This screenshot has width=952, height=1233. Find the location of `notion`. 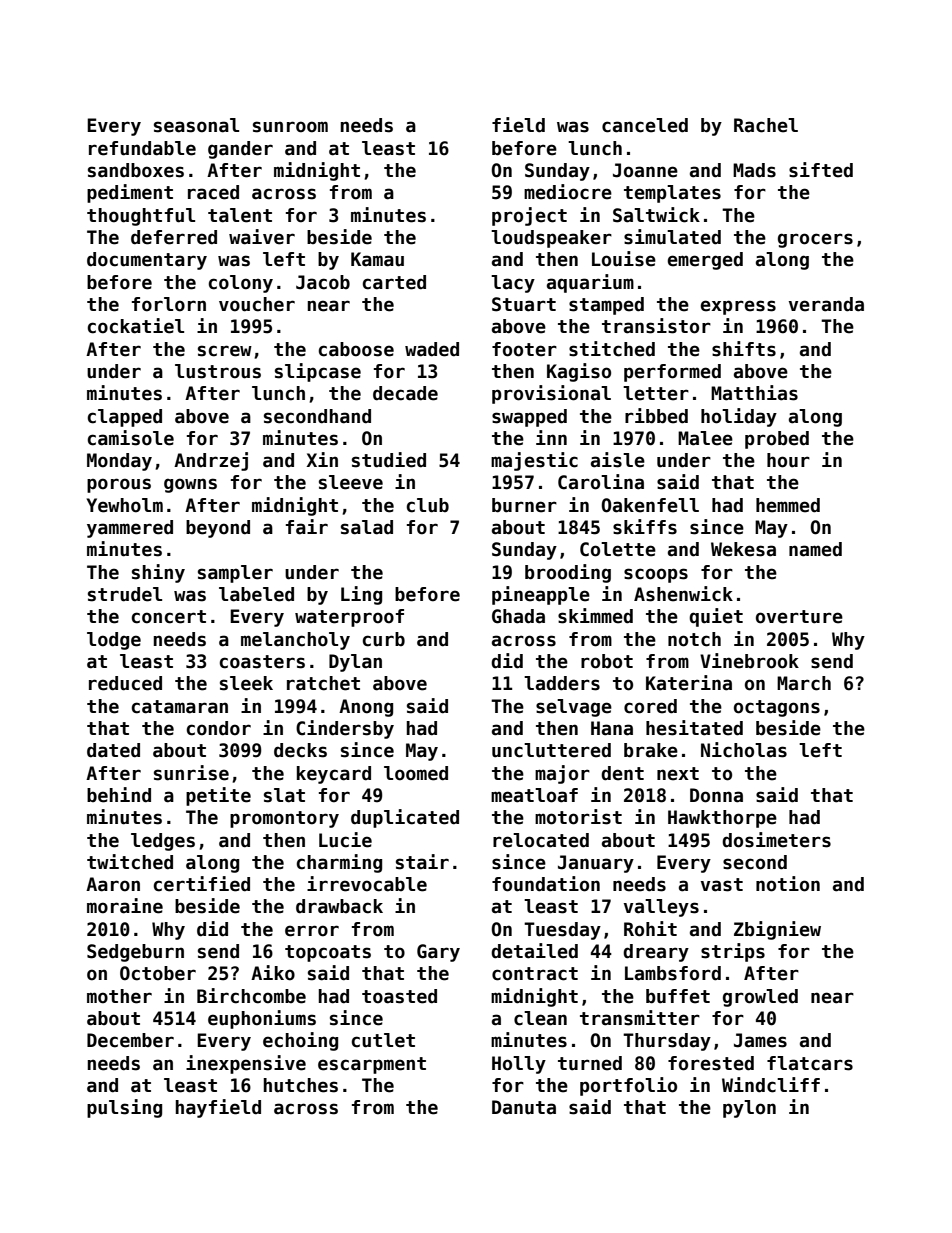

notion is located at coordinates (788, 884).
